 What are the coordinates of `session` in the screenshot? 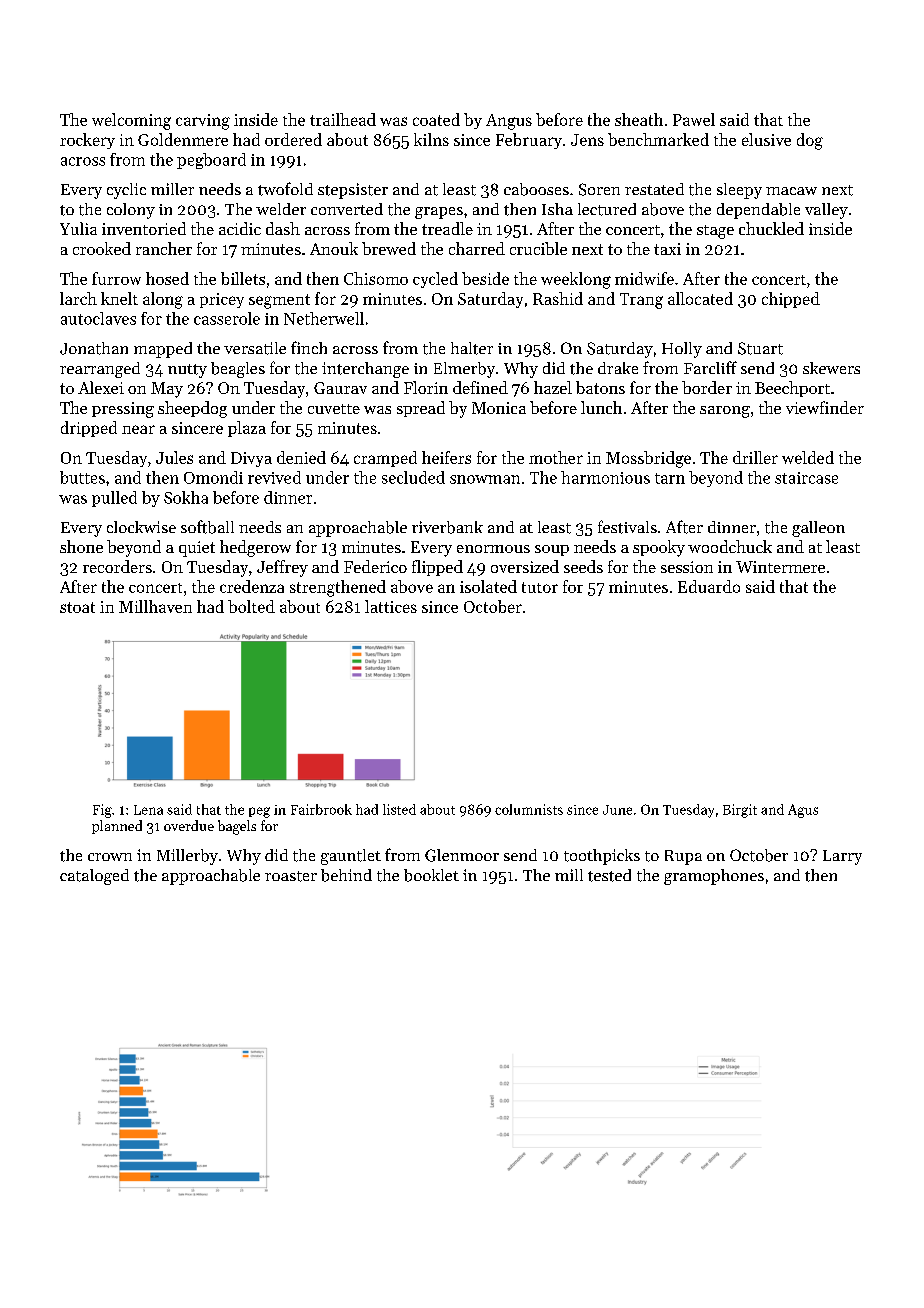 It's located at (687, 567).
